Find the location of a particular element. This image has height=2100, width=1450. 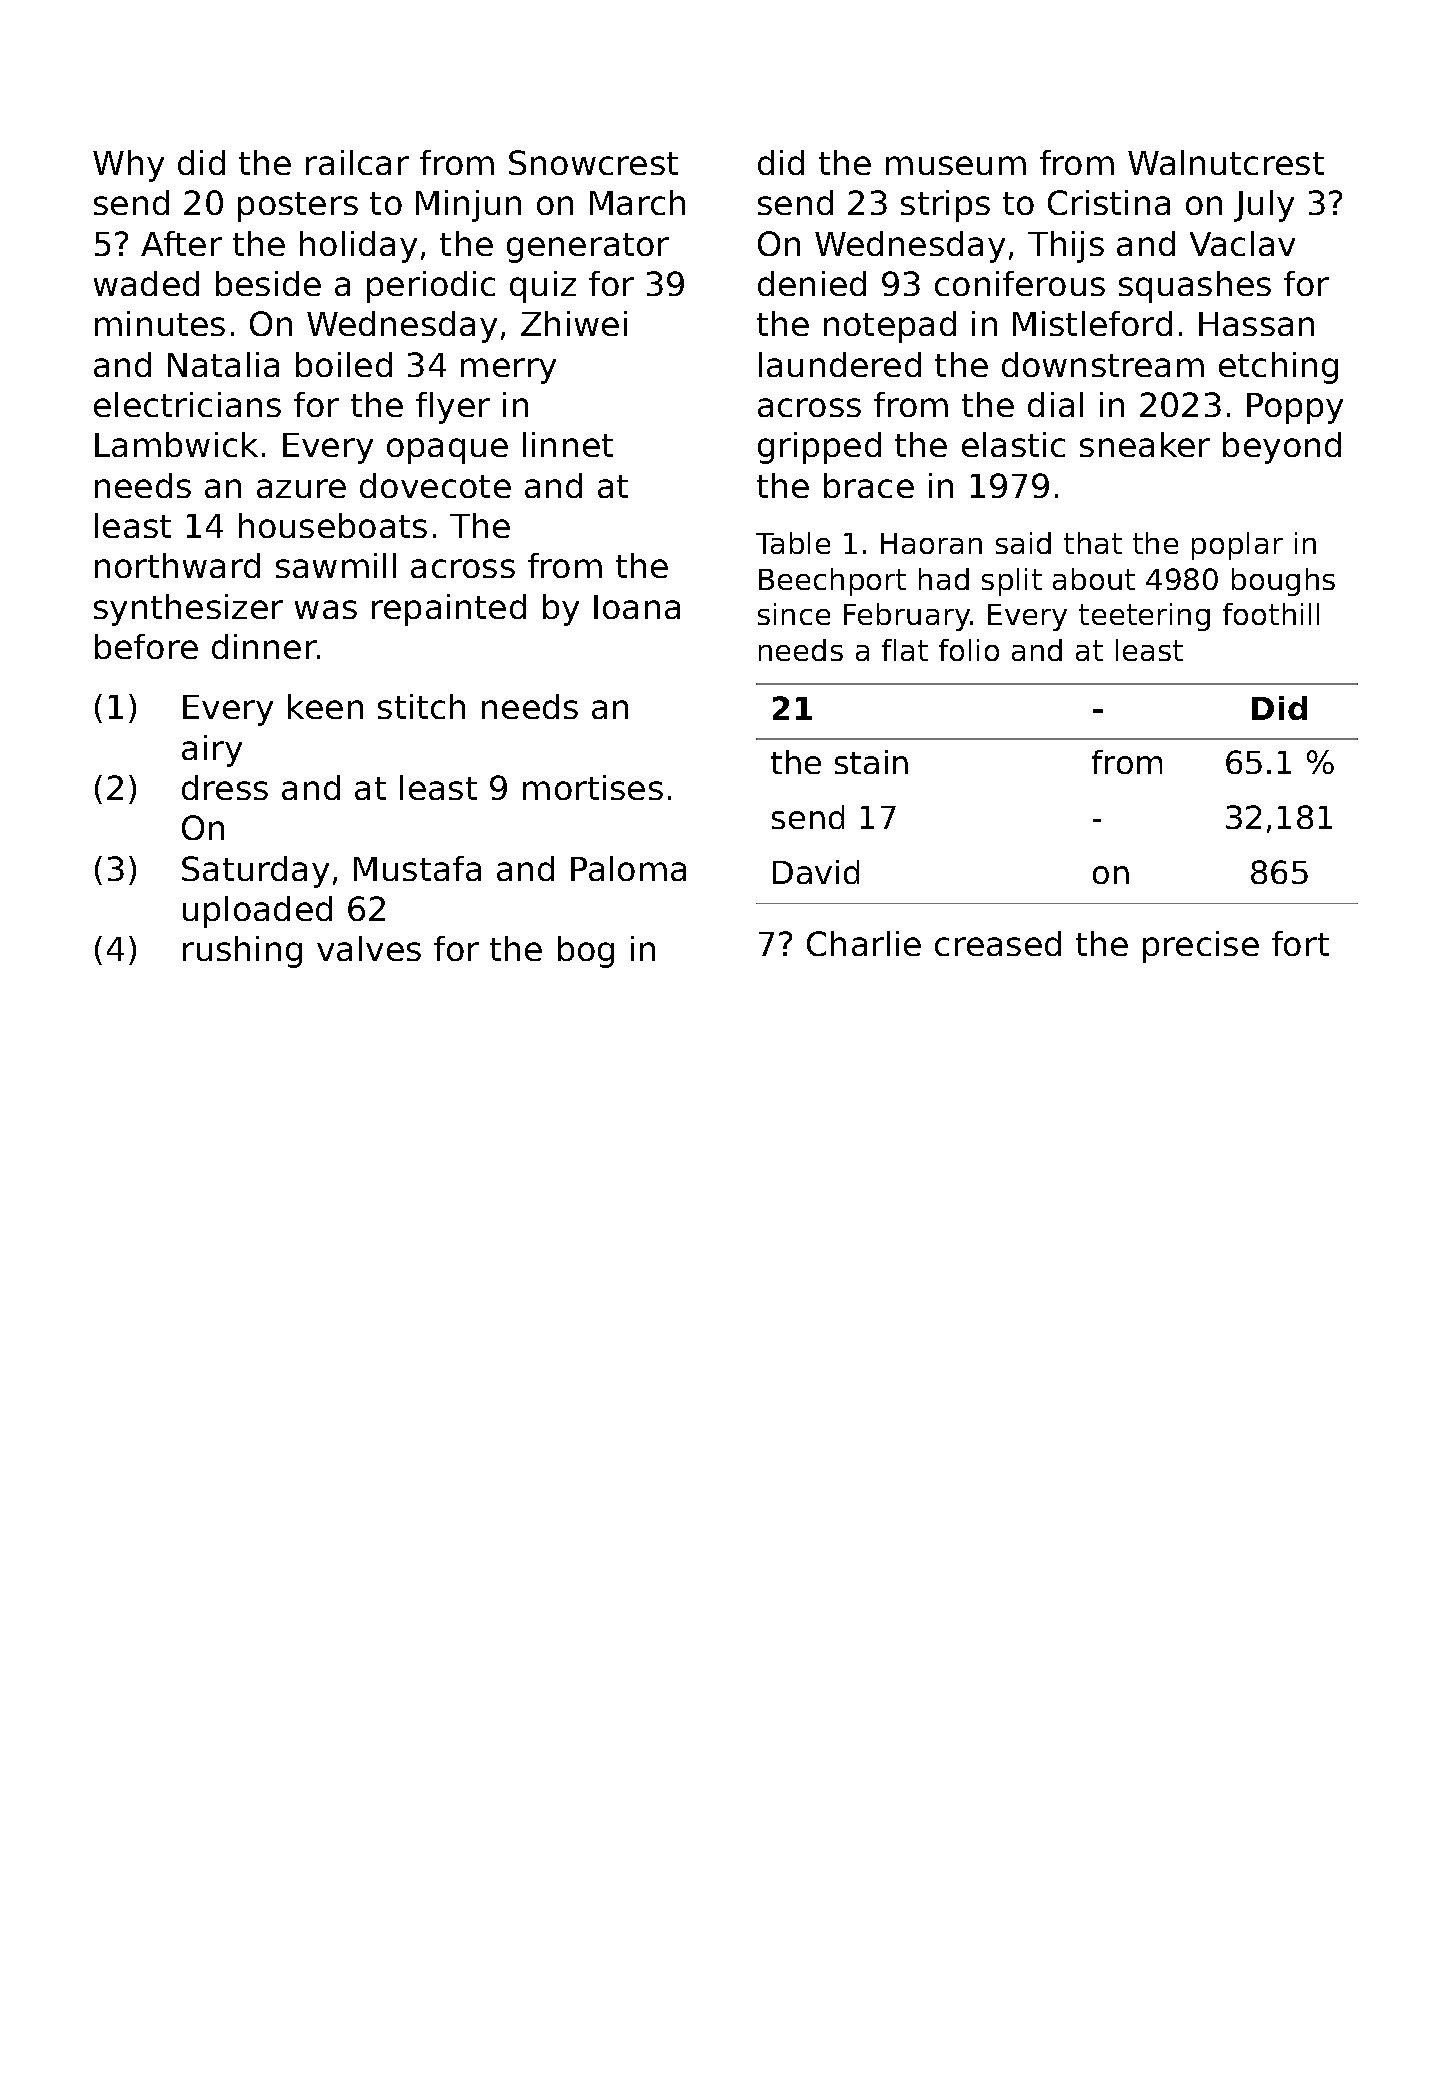

precise is located at coordinates (1201, 947).
